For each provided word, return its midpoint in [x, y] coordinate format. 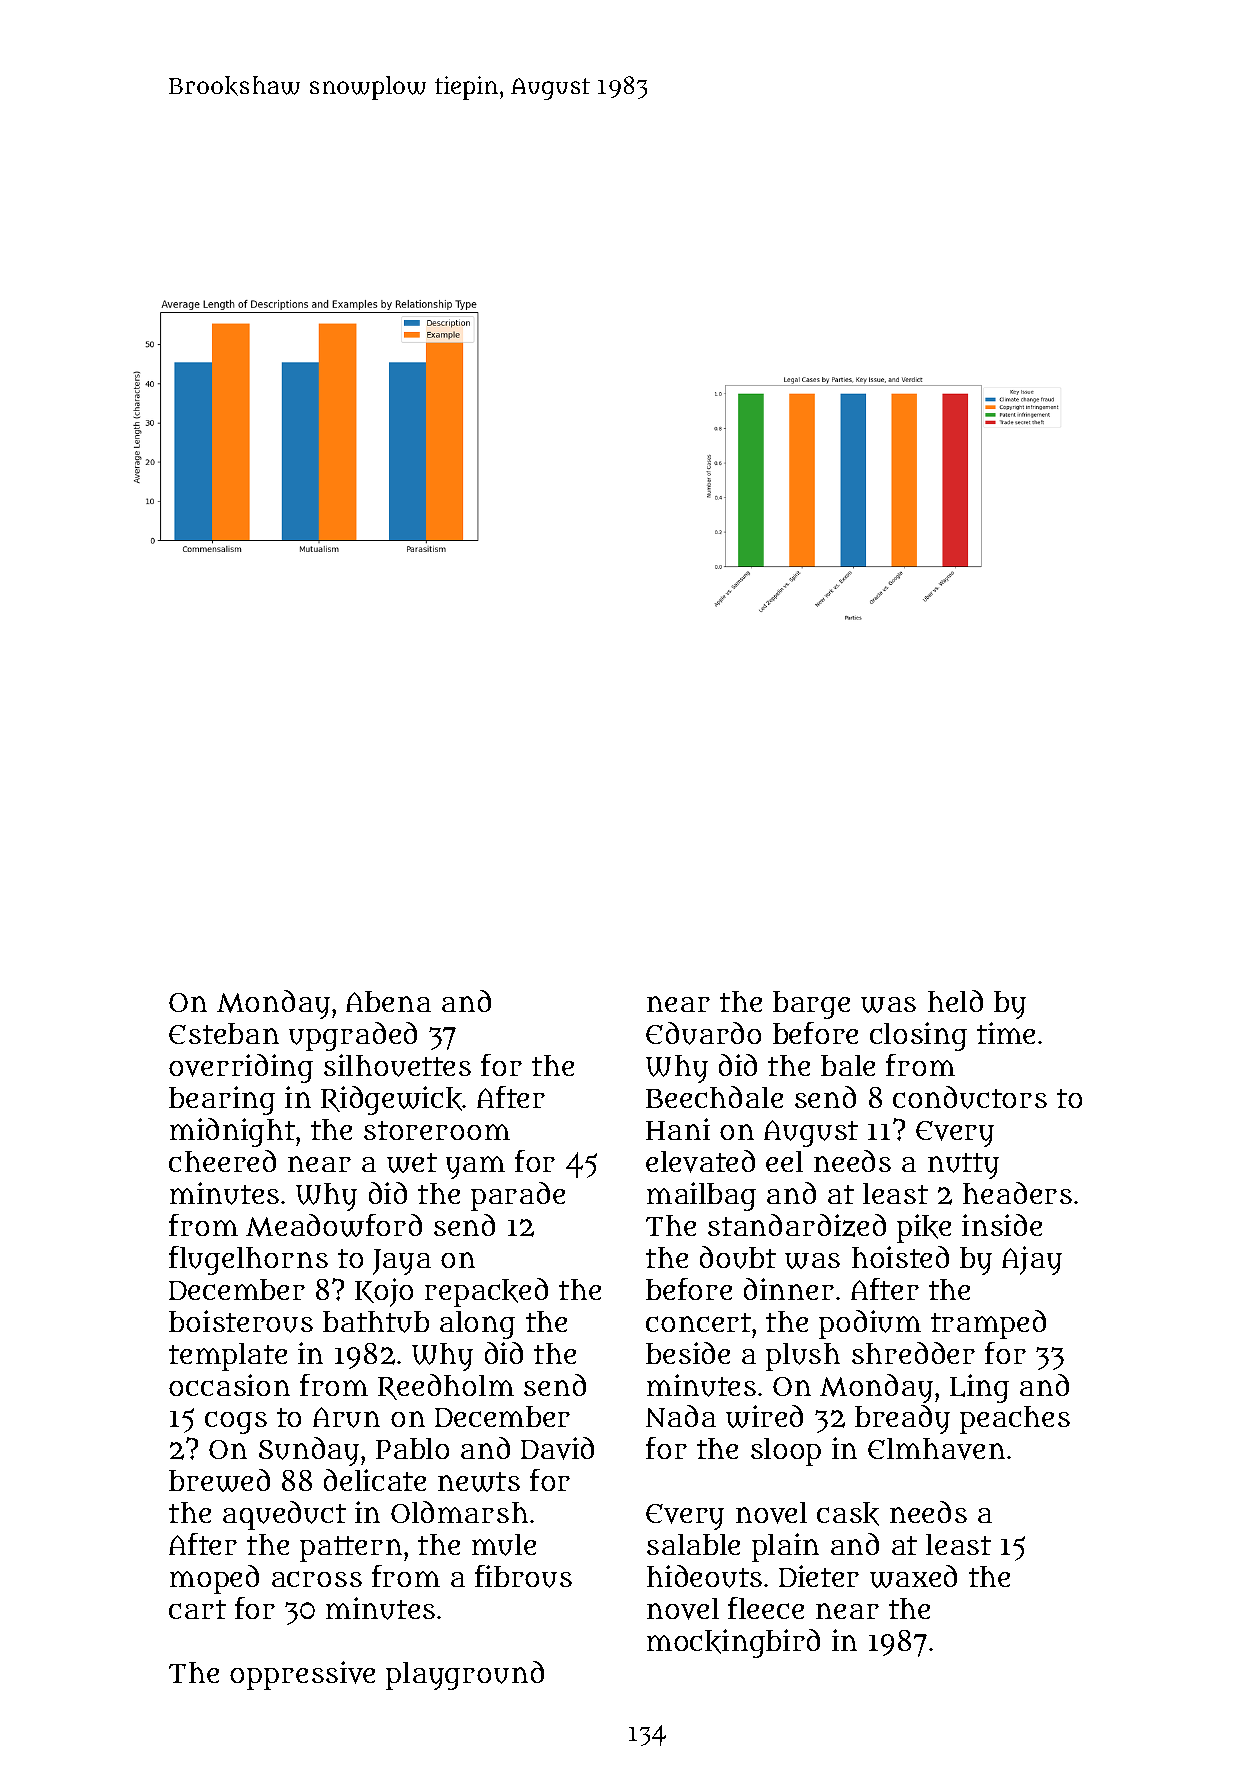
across [317, 1579]
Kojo [384, 1292]
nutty [963, 1166]
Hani [678, 1129]
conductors [970, 1097]
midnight [232, 1132]
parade [518, 1196]
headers [1017, 1193]
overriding [241, 1068]
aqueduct [284, 1515]
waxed [913, 1576]
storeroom [437, 1130]
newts [479, 1482]
